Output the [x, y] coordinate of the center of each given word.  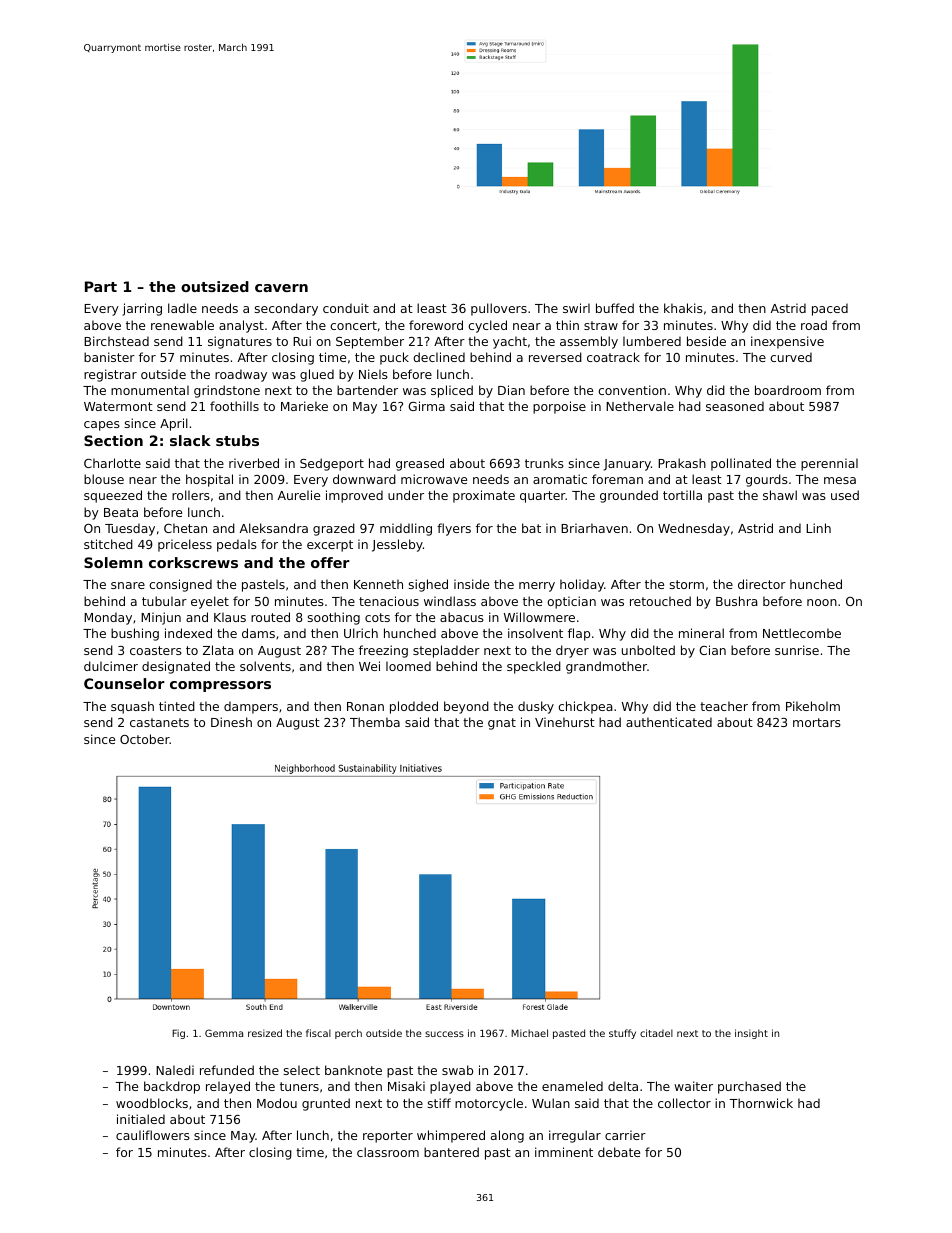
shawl [780, 495]
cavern [281, 288]
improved [354, 496]
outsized [215, 286]
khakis [683, 308]
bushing [135, 634]
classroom [388, 1152]
